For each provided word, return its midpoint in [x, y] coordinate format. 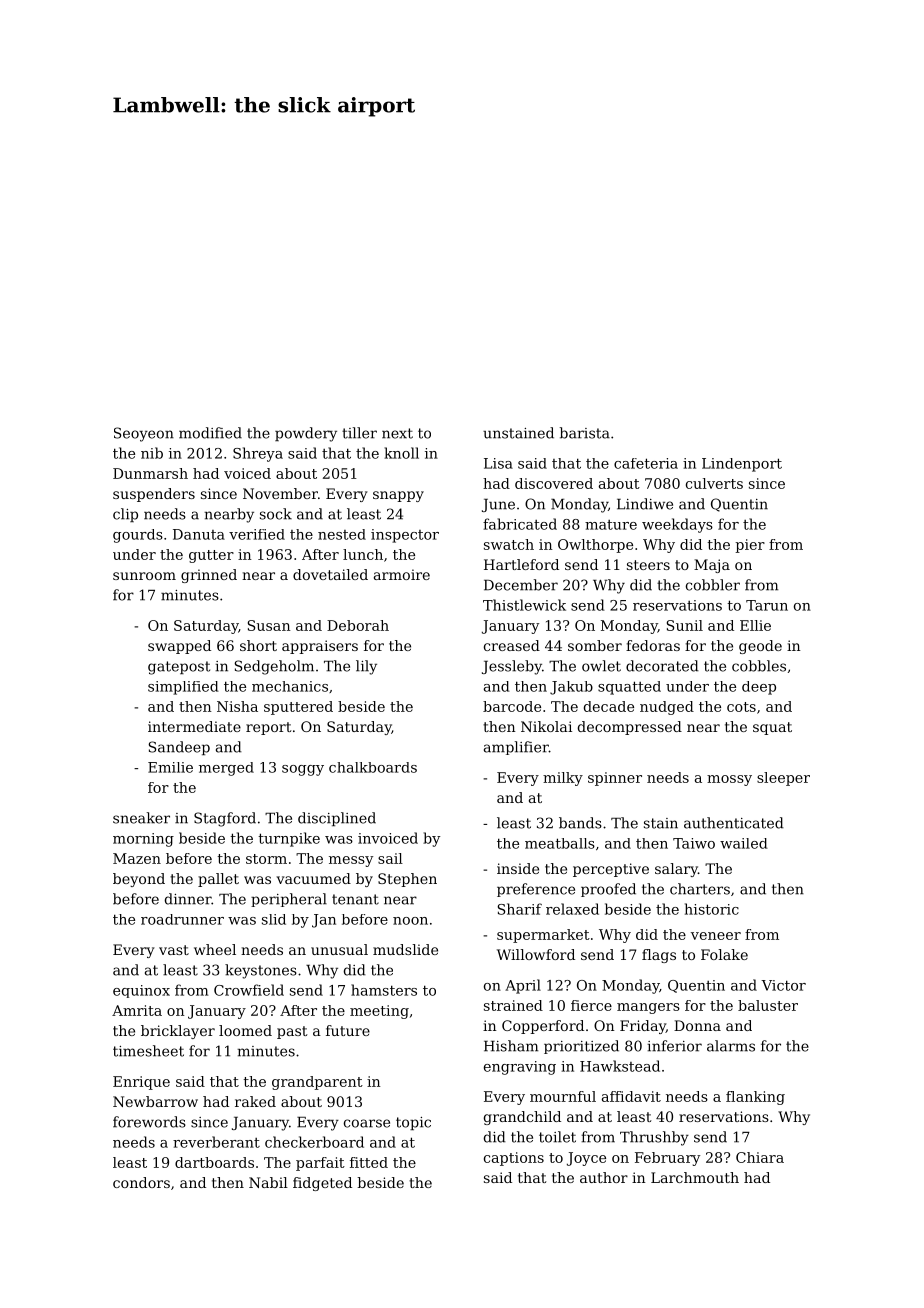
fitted [369, 1162]
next [397, 433]
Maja [712, 566]
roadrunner [182, 919]
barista [585, 433]
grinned [209, 576]
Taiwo [694, 843]
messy [351, 861]
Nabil [268, 1182]
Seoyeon [144, 434]
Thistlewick [524, 605]
